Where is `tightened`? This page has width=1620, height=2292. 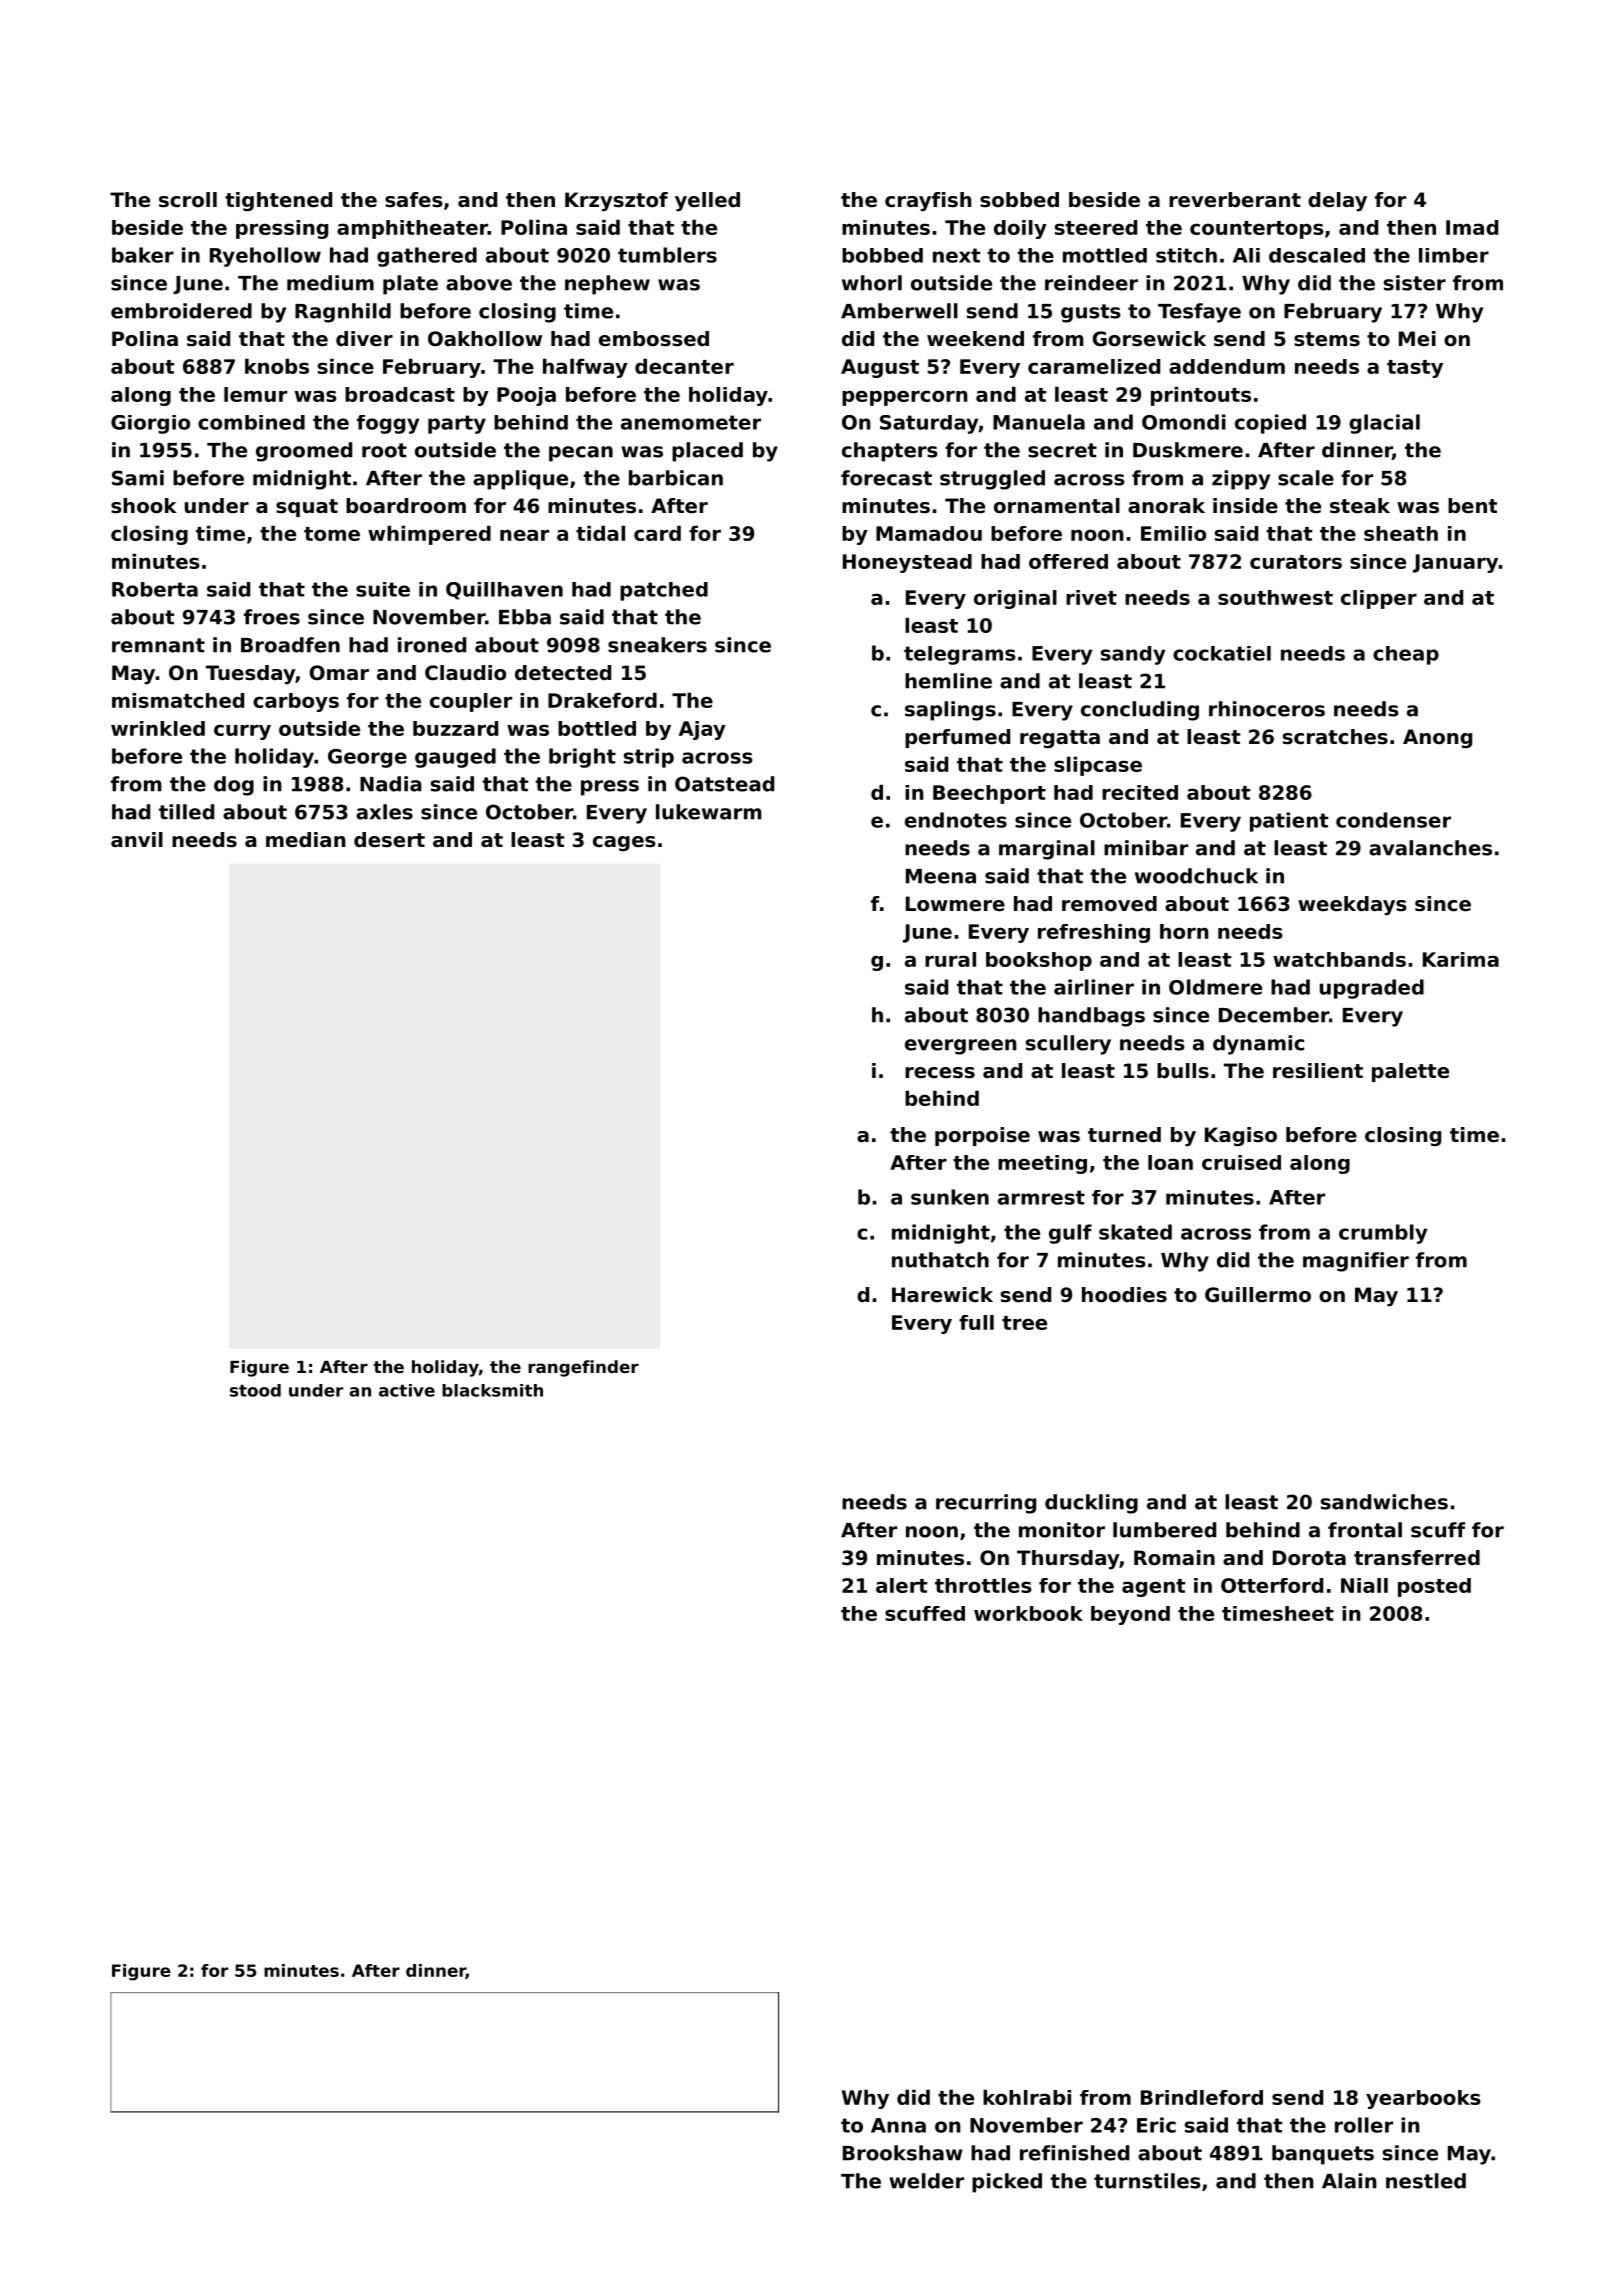 tightened is located at coordinates (278, 201).
